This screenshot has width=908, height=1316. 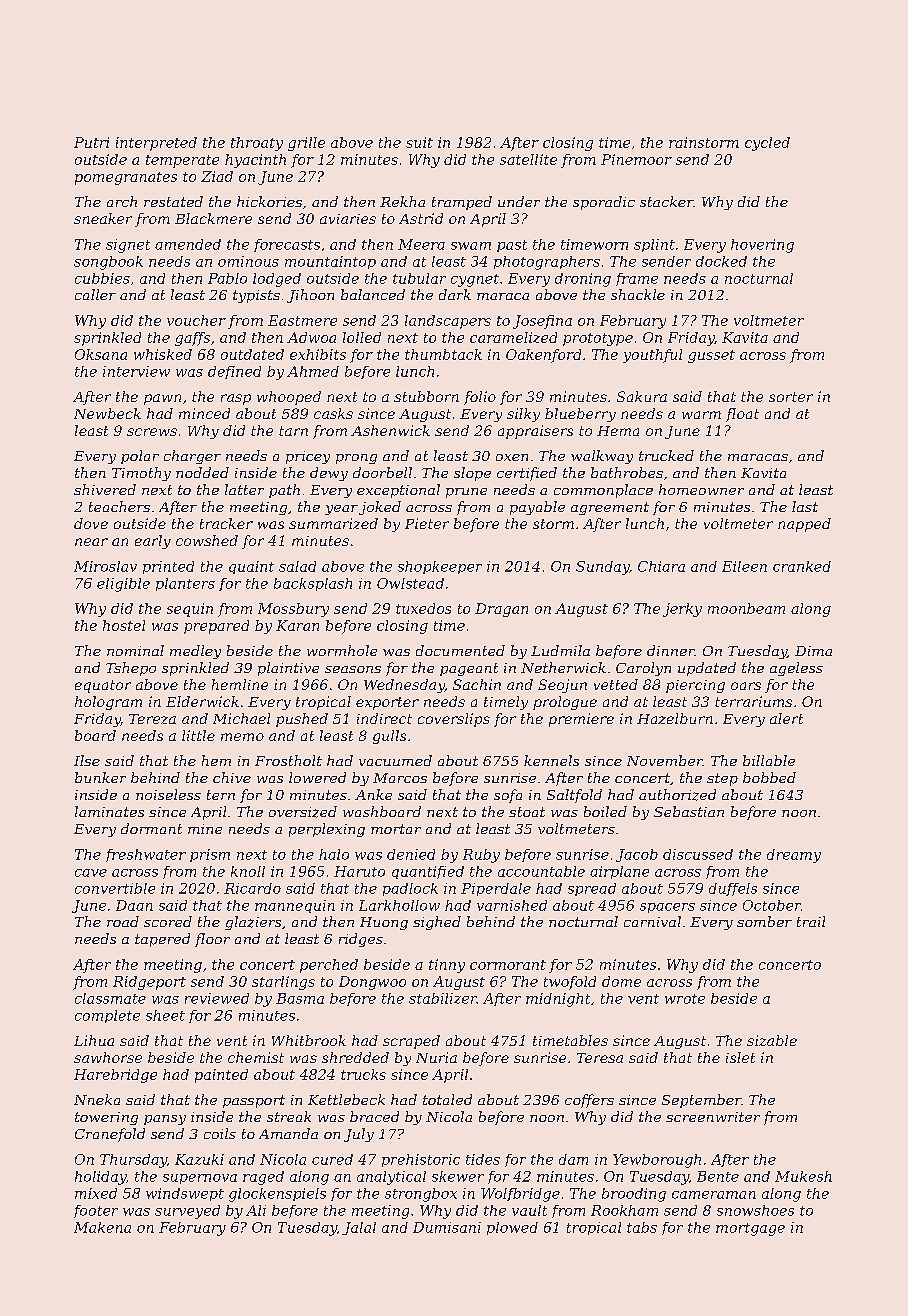 What do you see at coordinates (421, 218) in the screenshot?
I see `Astrid` at bounding box center [421, 218].
